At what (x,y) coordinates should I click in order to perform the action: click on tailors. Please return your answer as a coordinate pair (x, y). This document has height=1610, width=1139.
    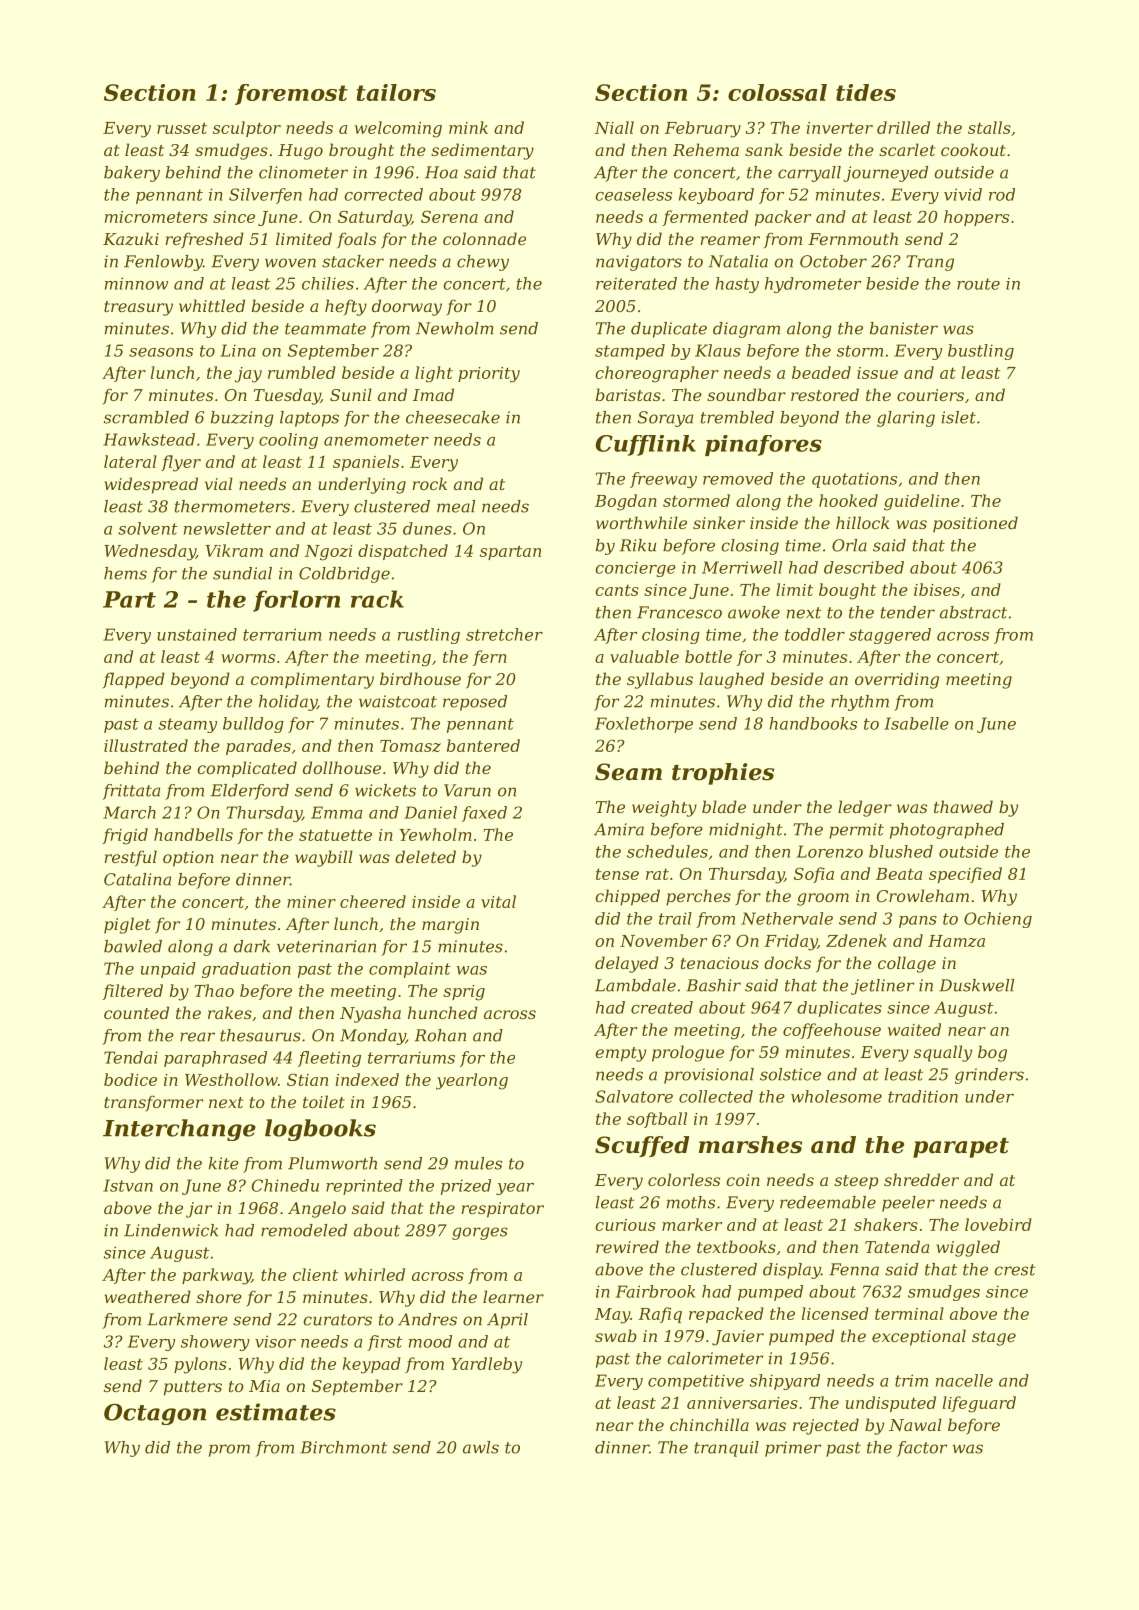
    Looking at the image, I should click on (396, 92).
